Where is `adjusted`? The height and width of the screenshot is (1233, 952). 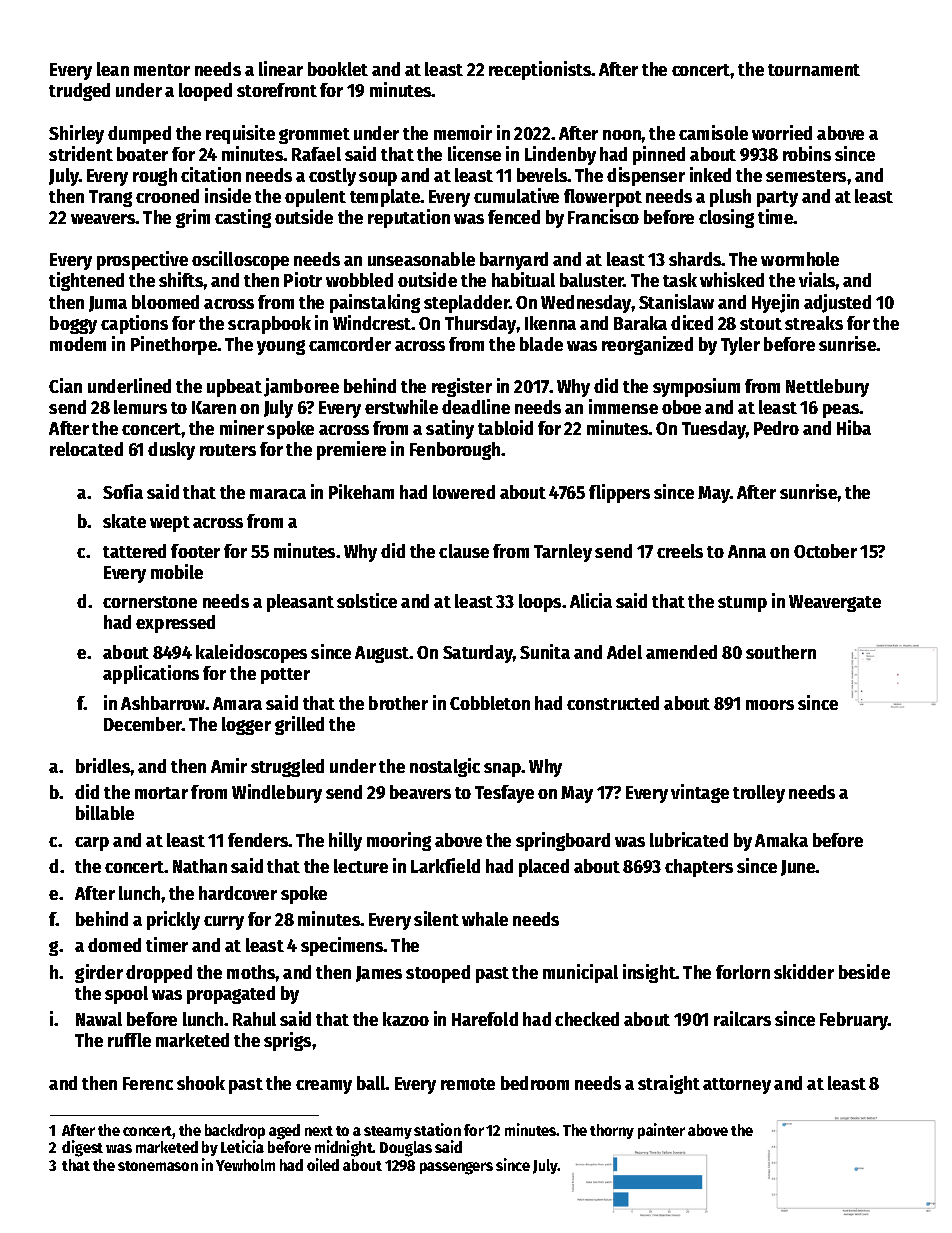
adjusted is located at coordinates (837, 303).
